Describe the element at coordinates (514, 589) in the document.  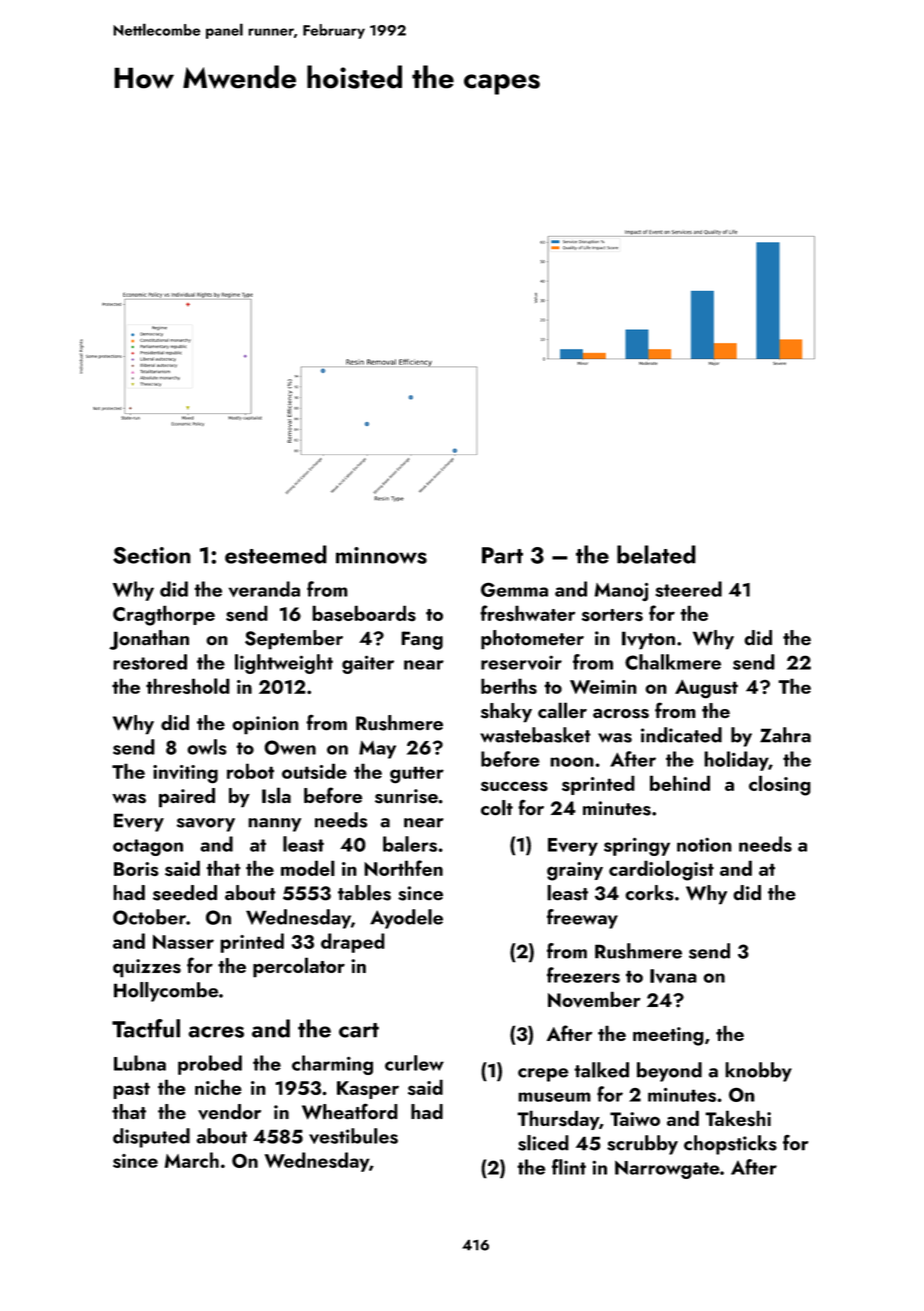
I see `Gemma` at that location.
